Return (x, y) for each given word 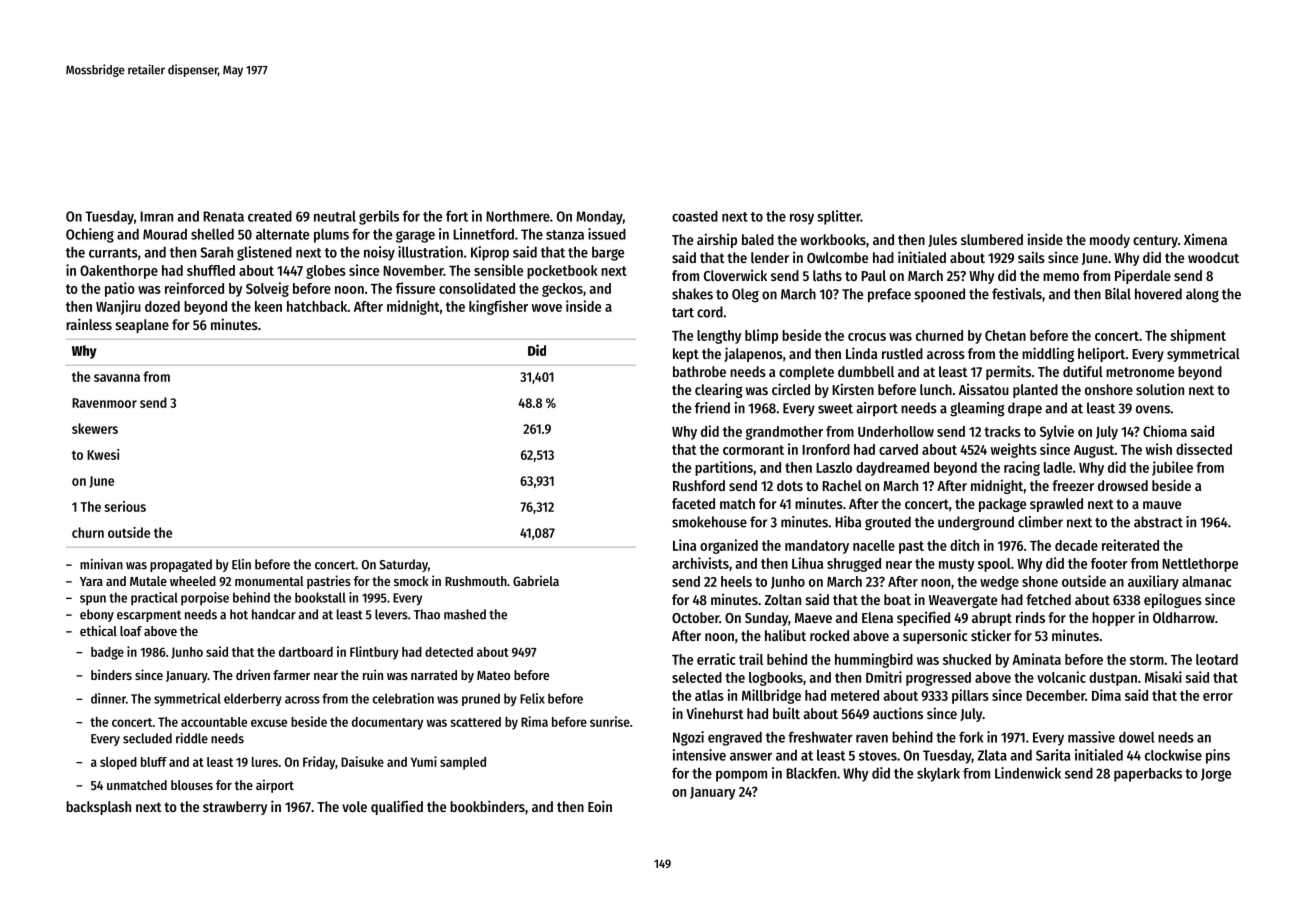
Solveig (267, 289)
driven (253, 674)
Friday (319, 763)
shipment (1198, 336)
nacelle (874, 545)
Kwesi (103, 454)
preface (889, 295)
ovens (1153, 409)
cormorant (753, 450)
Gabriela (536, 580)
